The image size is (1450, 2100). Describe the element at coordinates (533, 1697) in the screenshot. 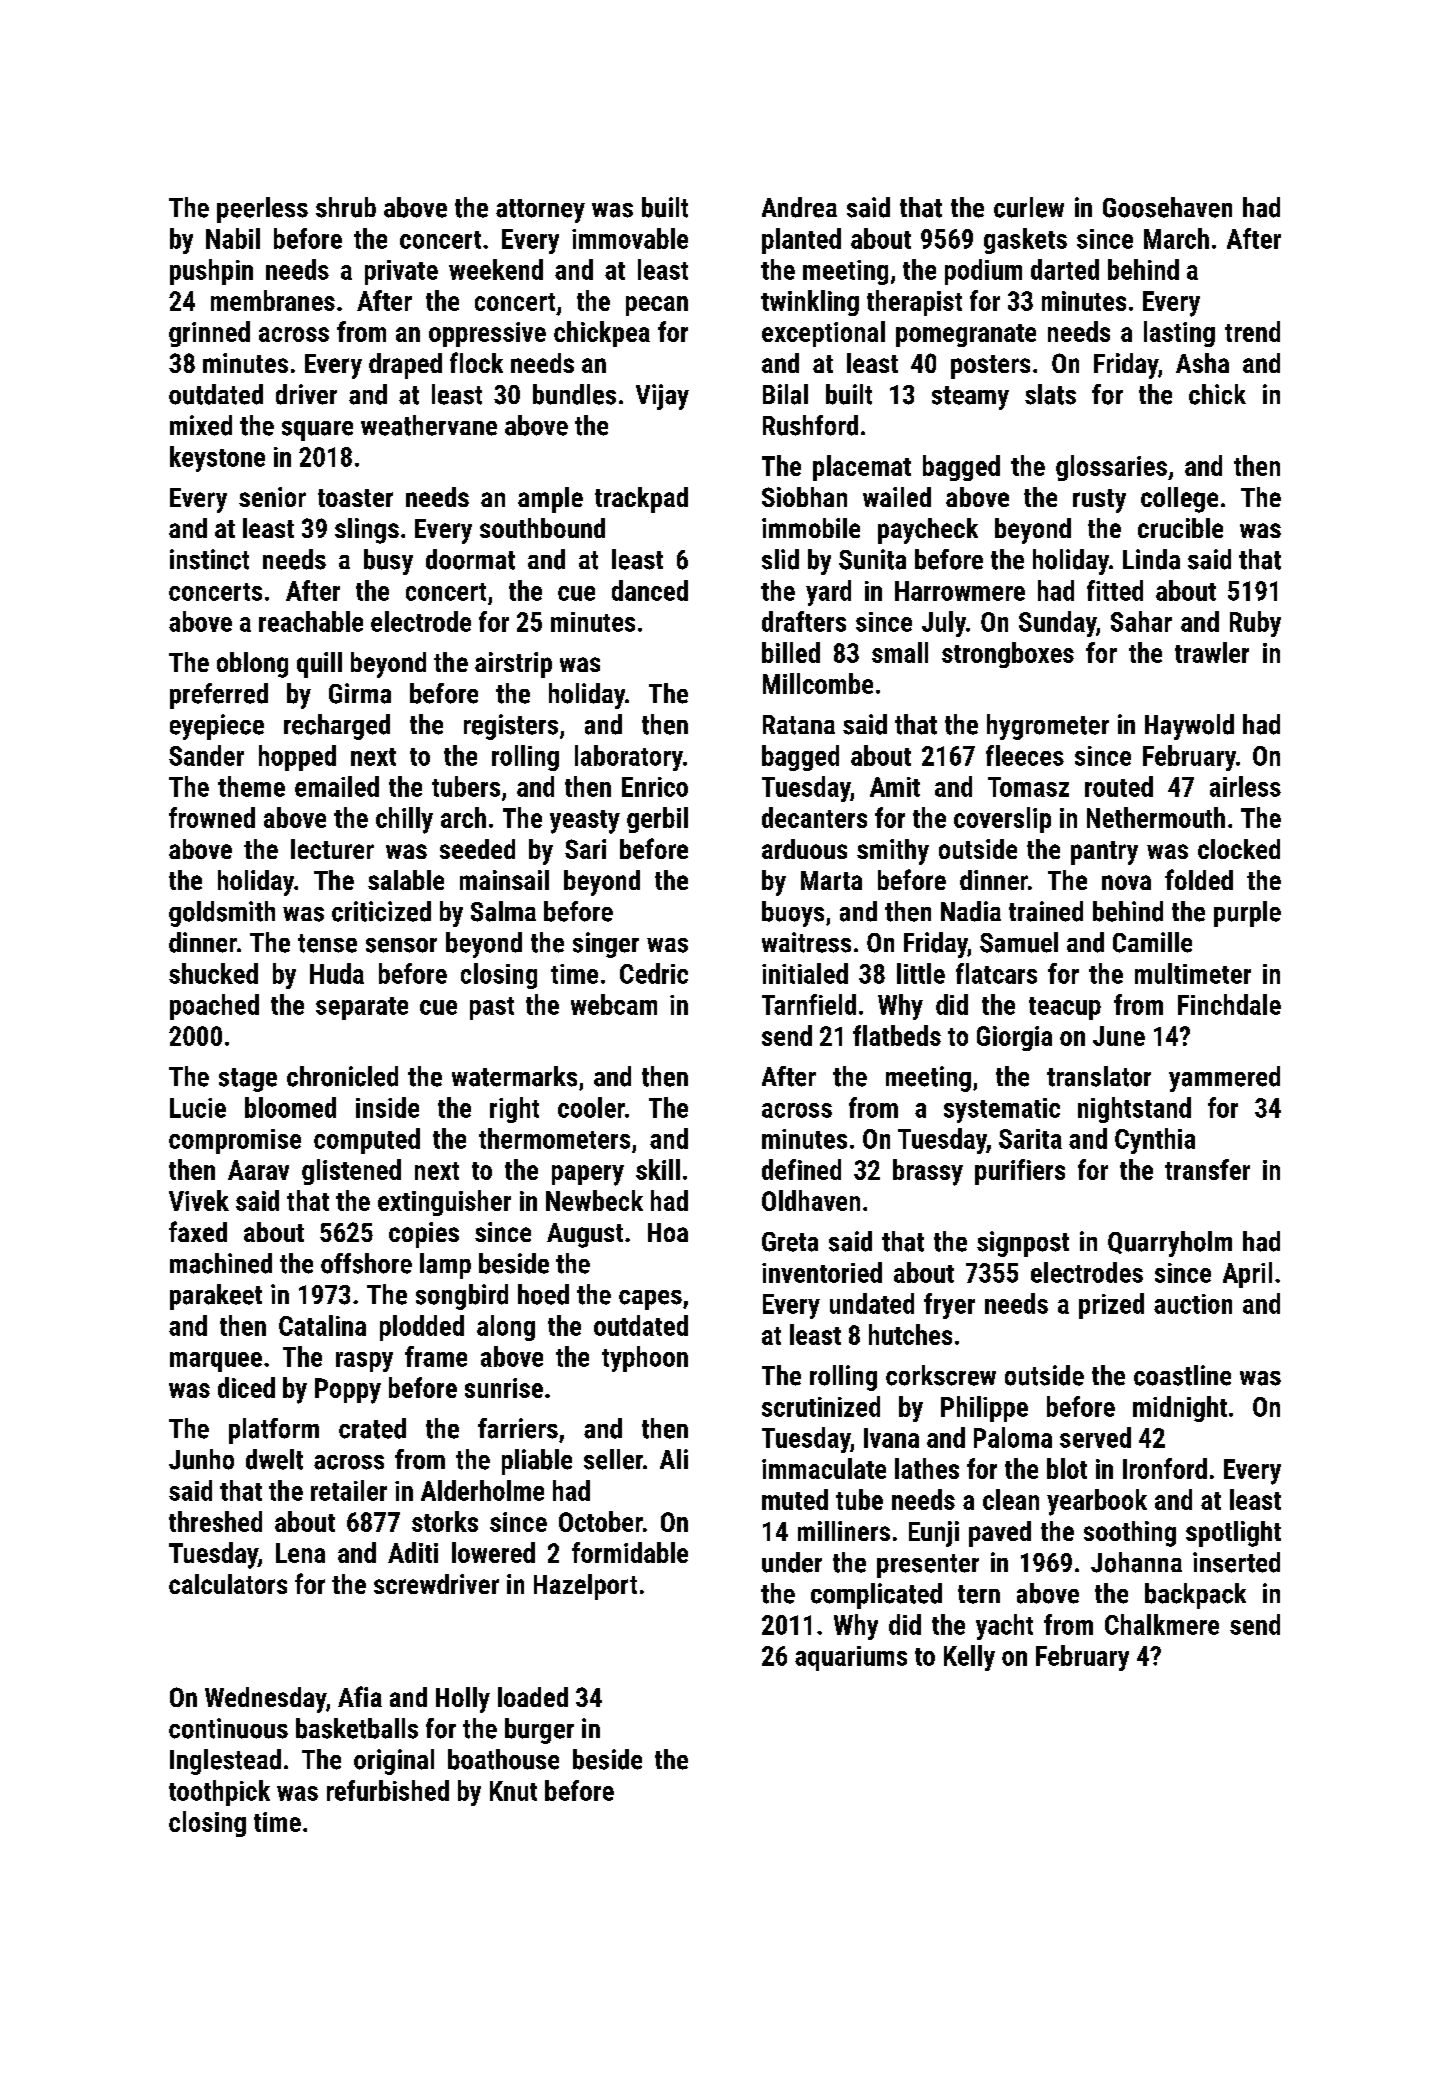

I see `loaded` at that location.
